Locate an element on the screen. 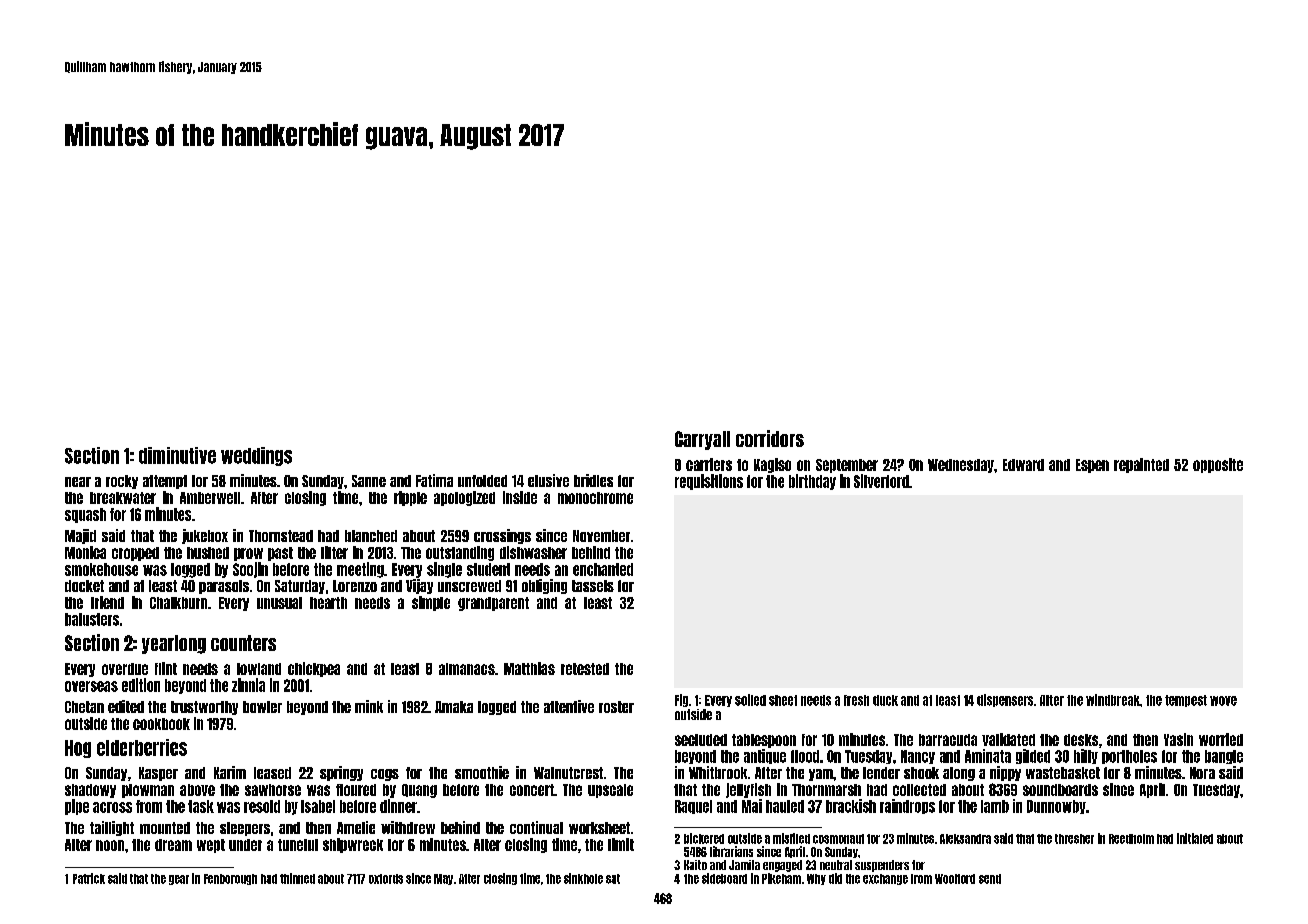 This screenshot has height=924, width=1308. gear is located at coordinates (179, 880).
